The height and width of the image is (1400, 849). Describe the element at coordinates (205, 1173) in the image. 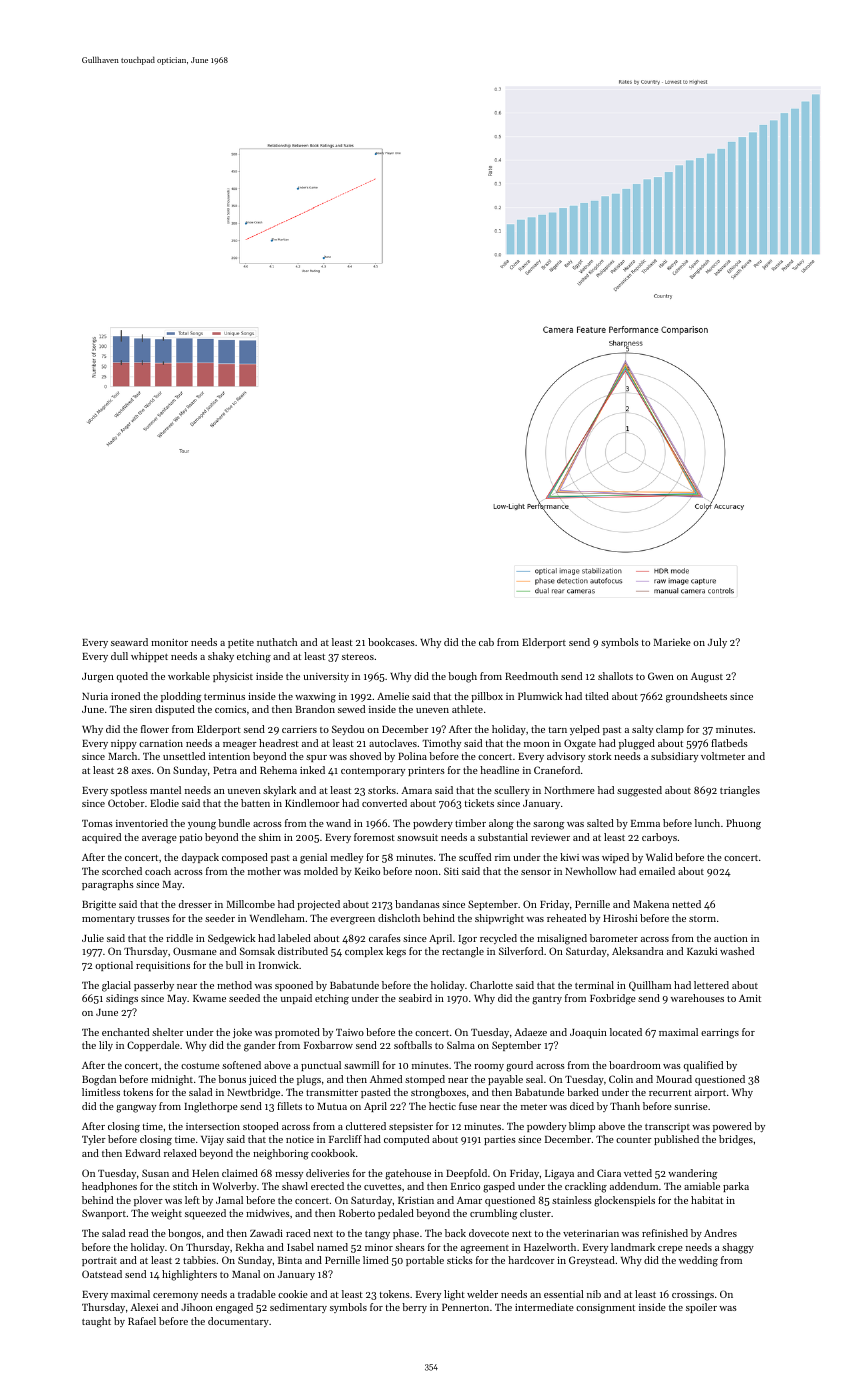

I see `Helen` at that location.
